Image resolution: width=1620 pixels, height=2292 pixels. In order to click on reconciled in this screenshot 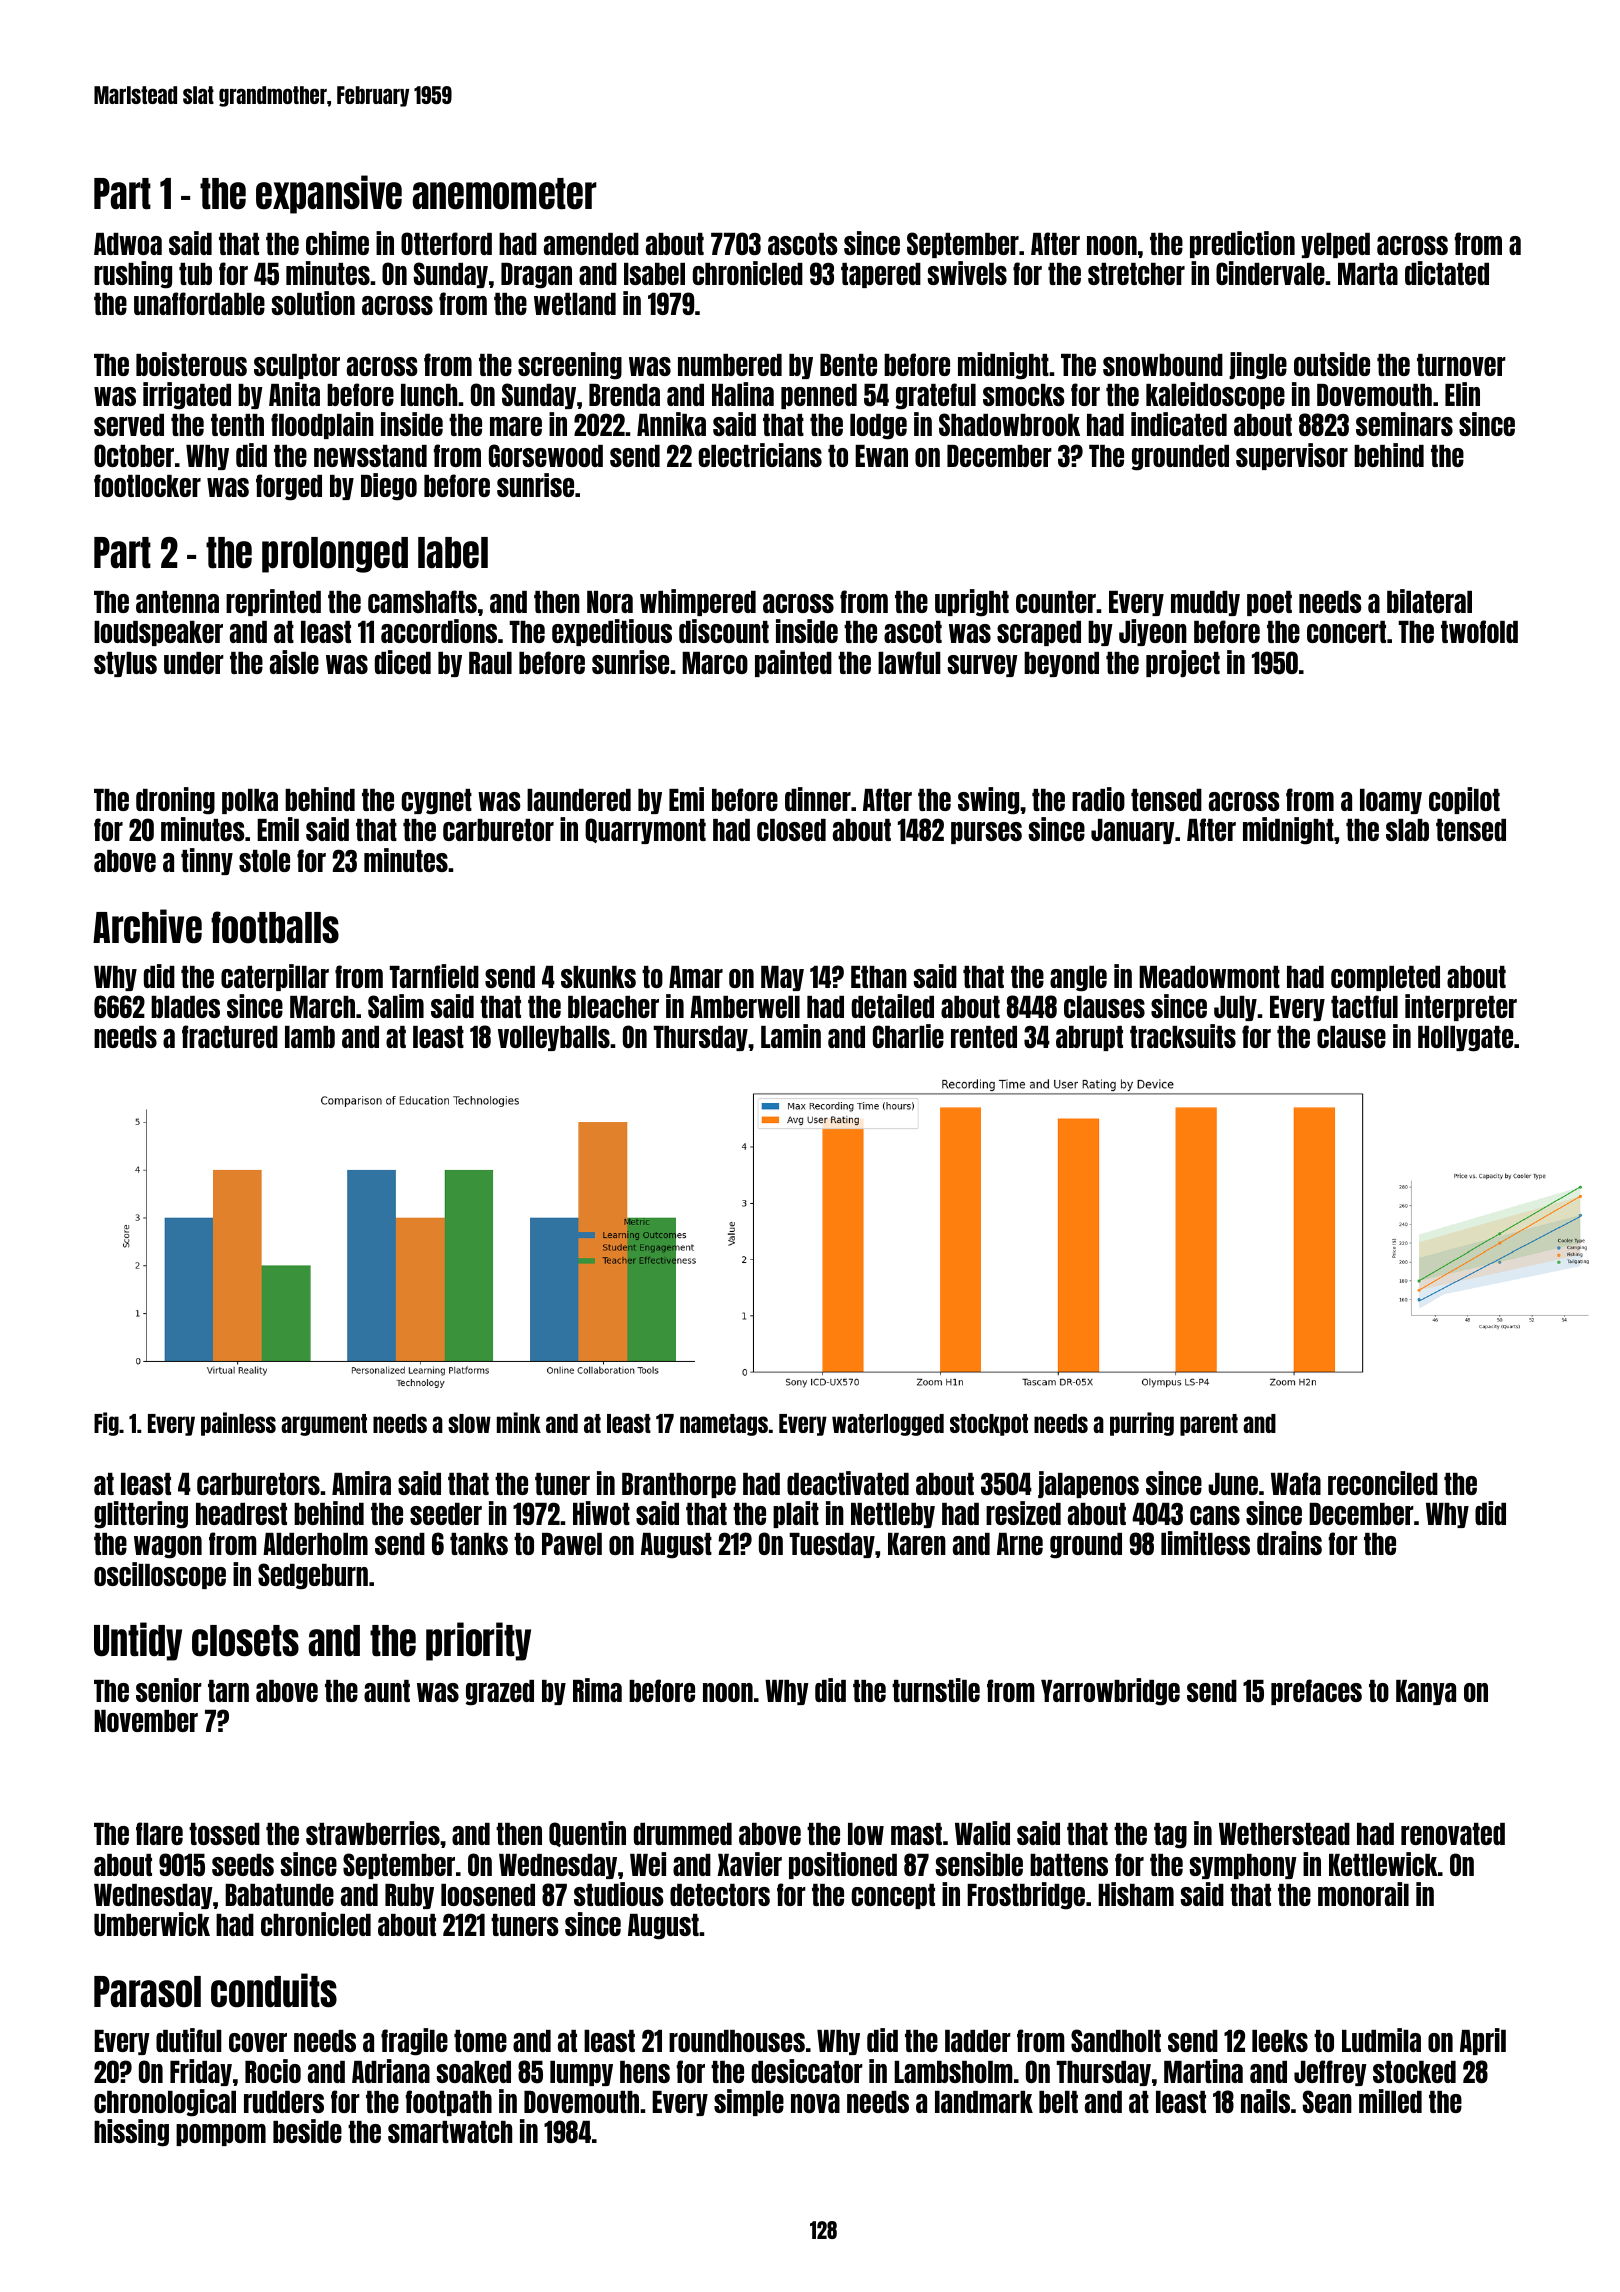, I will do `click(1383, 1483)`.
